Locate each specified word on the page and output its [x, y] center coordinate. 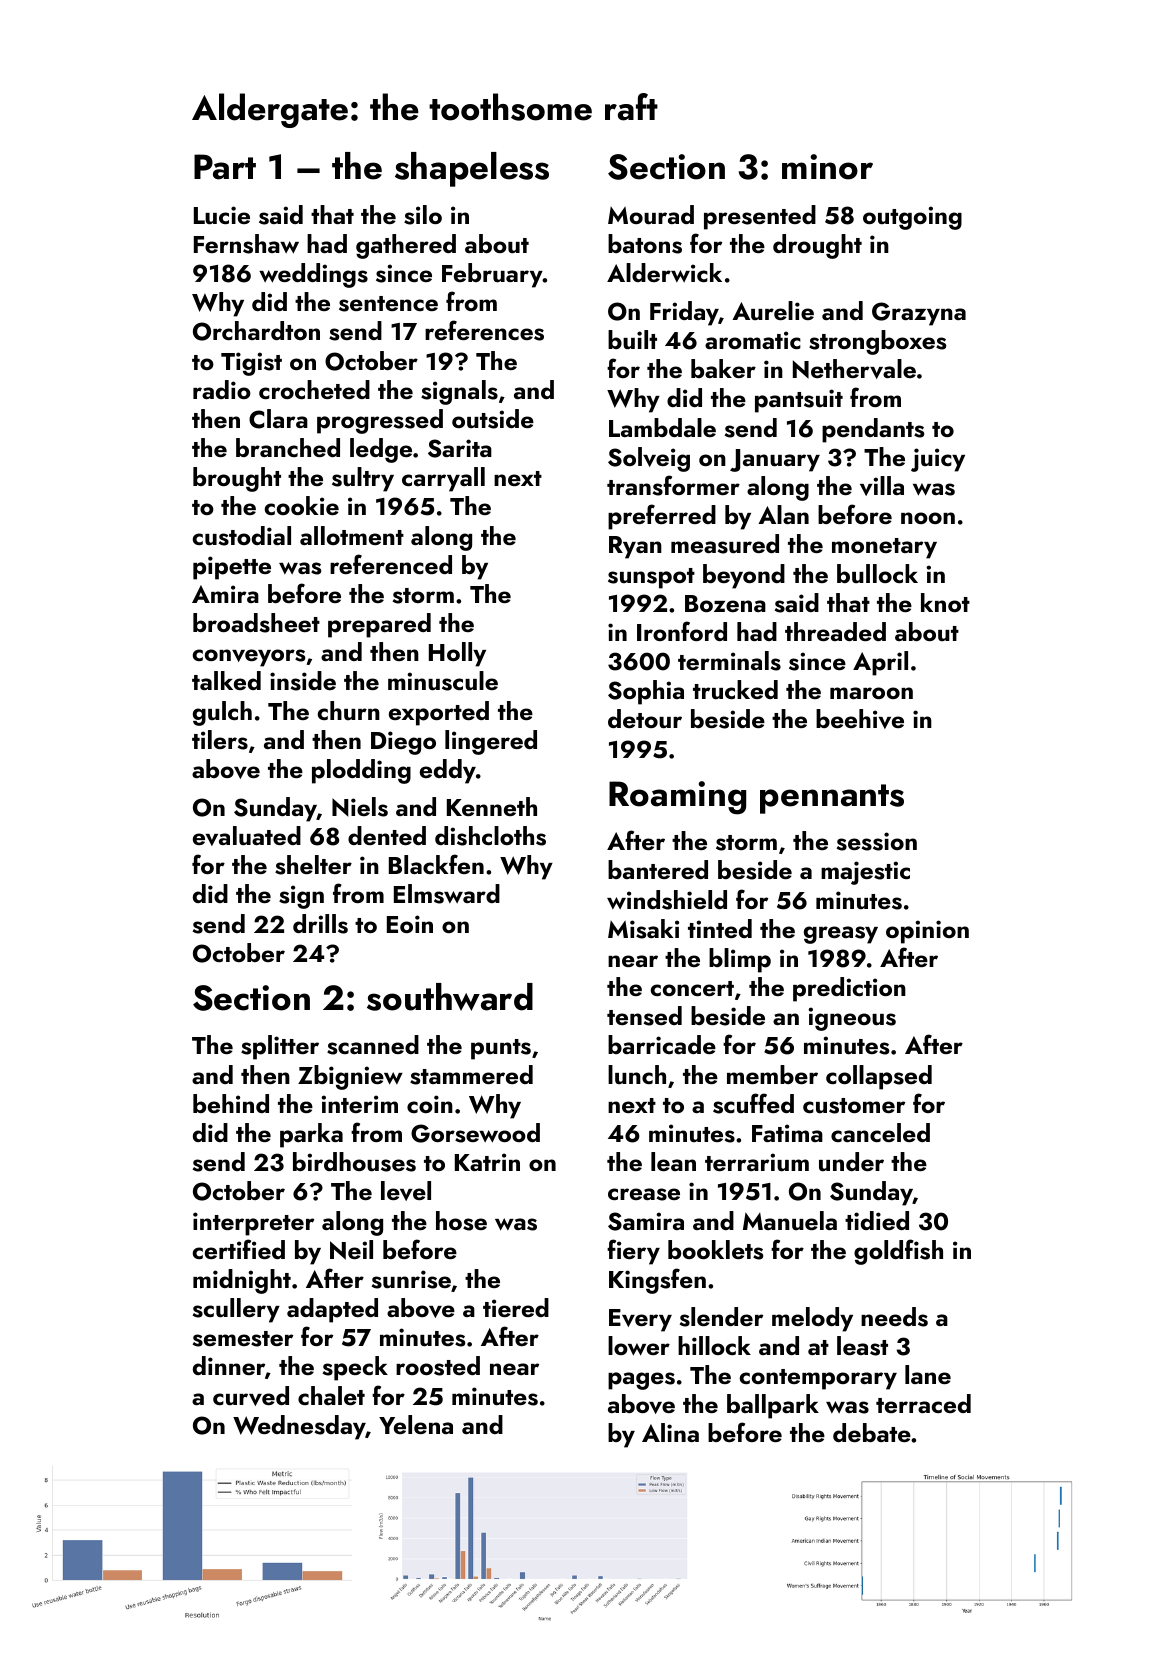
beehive [860, 719]
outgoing [912, 218]
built [632, 340]
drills [320, 924]
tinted [720, 928]
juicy [938, 460]
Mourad [651, 215]
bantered [658, 869]
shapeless [472, 169]
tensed [644, 1016]
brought [237, 479]
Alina [670, 1432]
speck [355, 1368]
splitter [280, 1047]
